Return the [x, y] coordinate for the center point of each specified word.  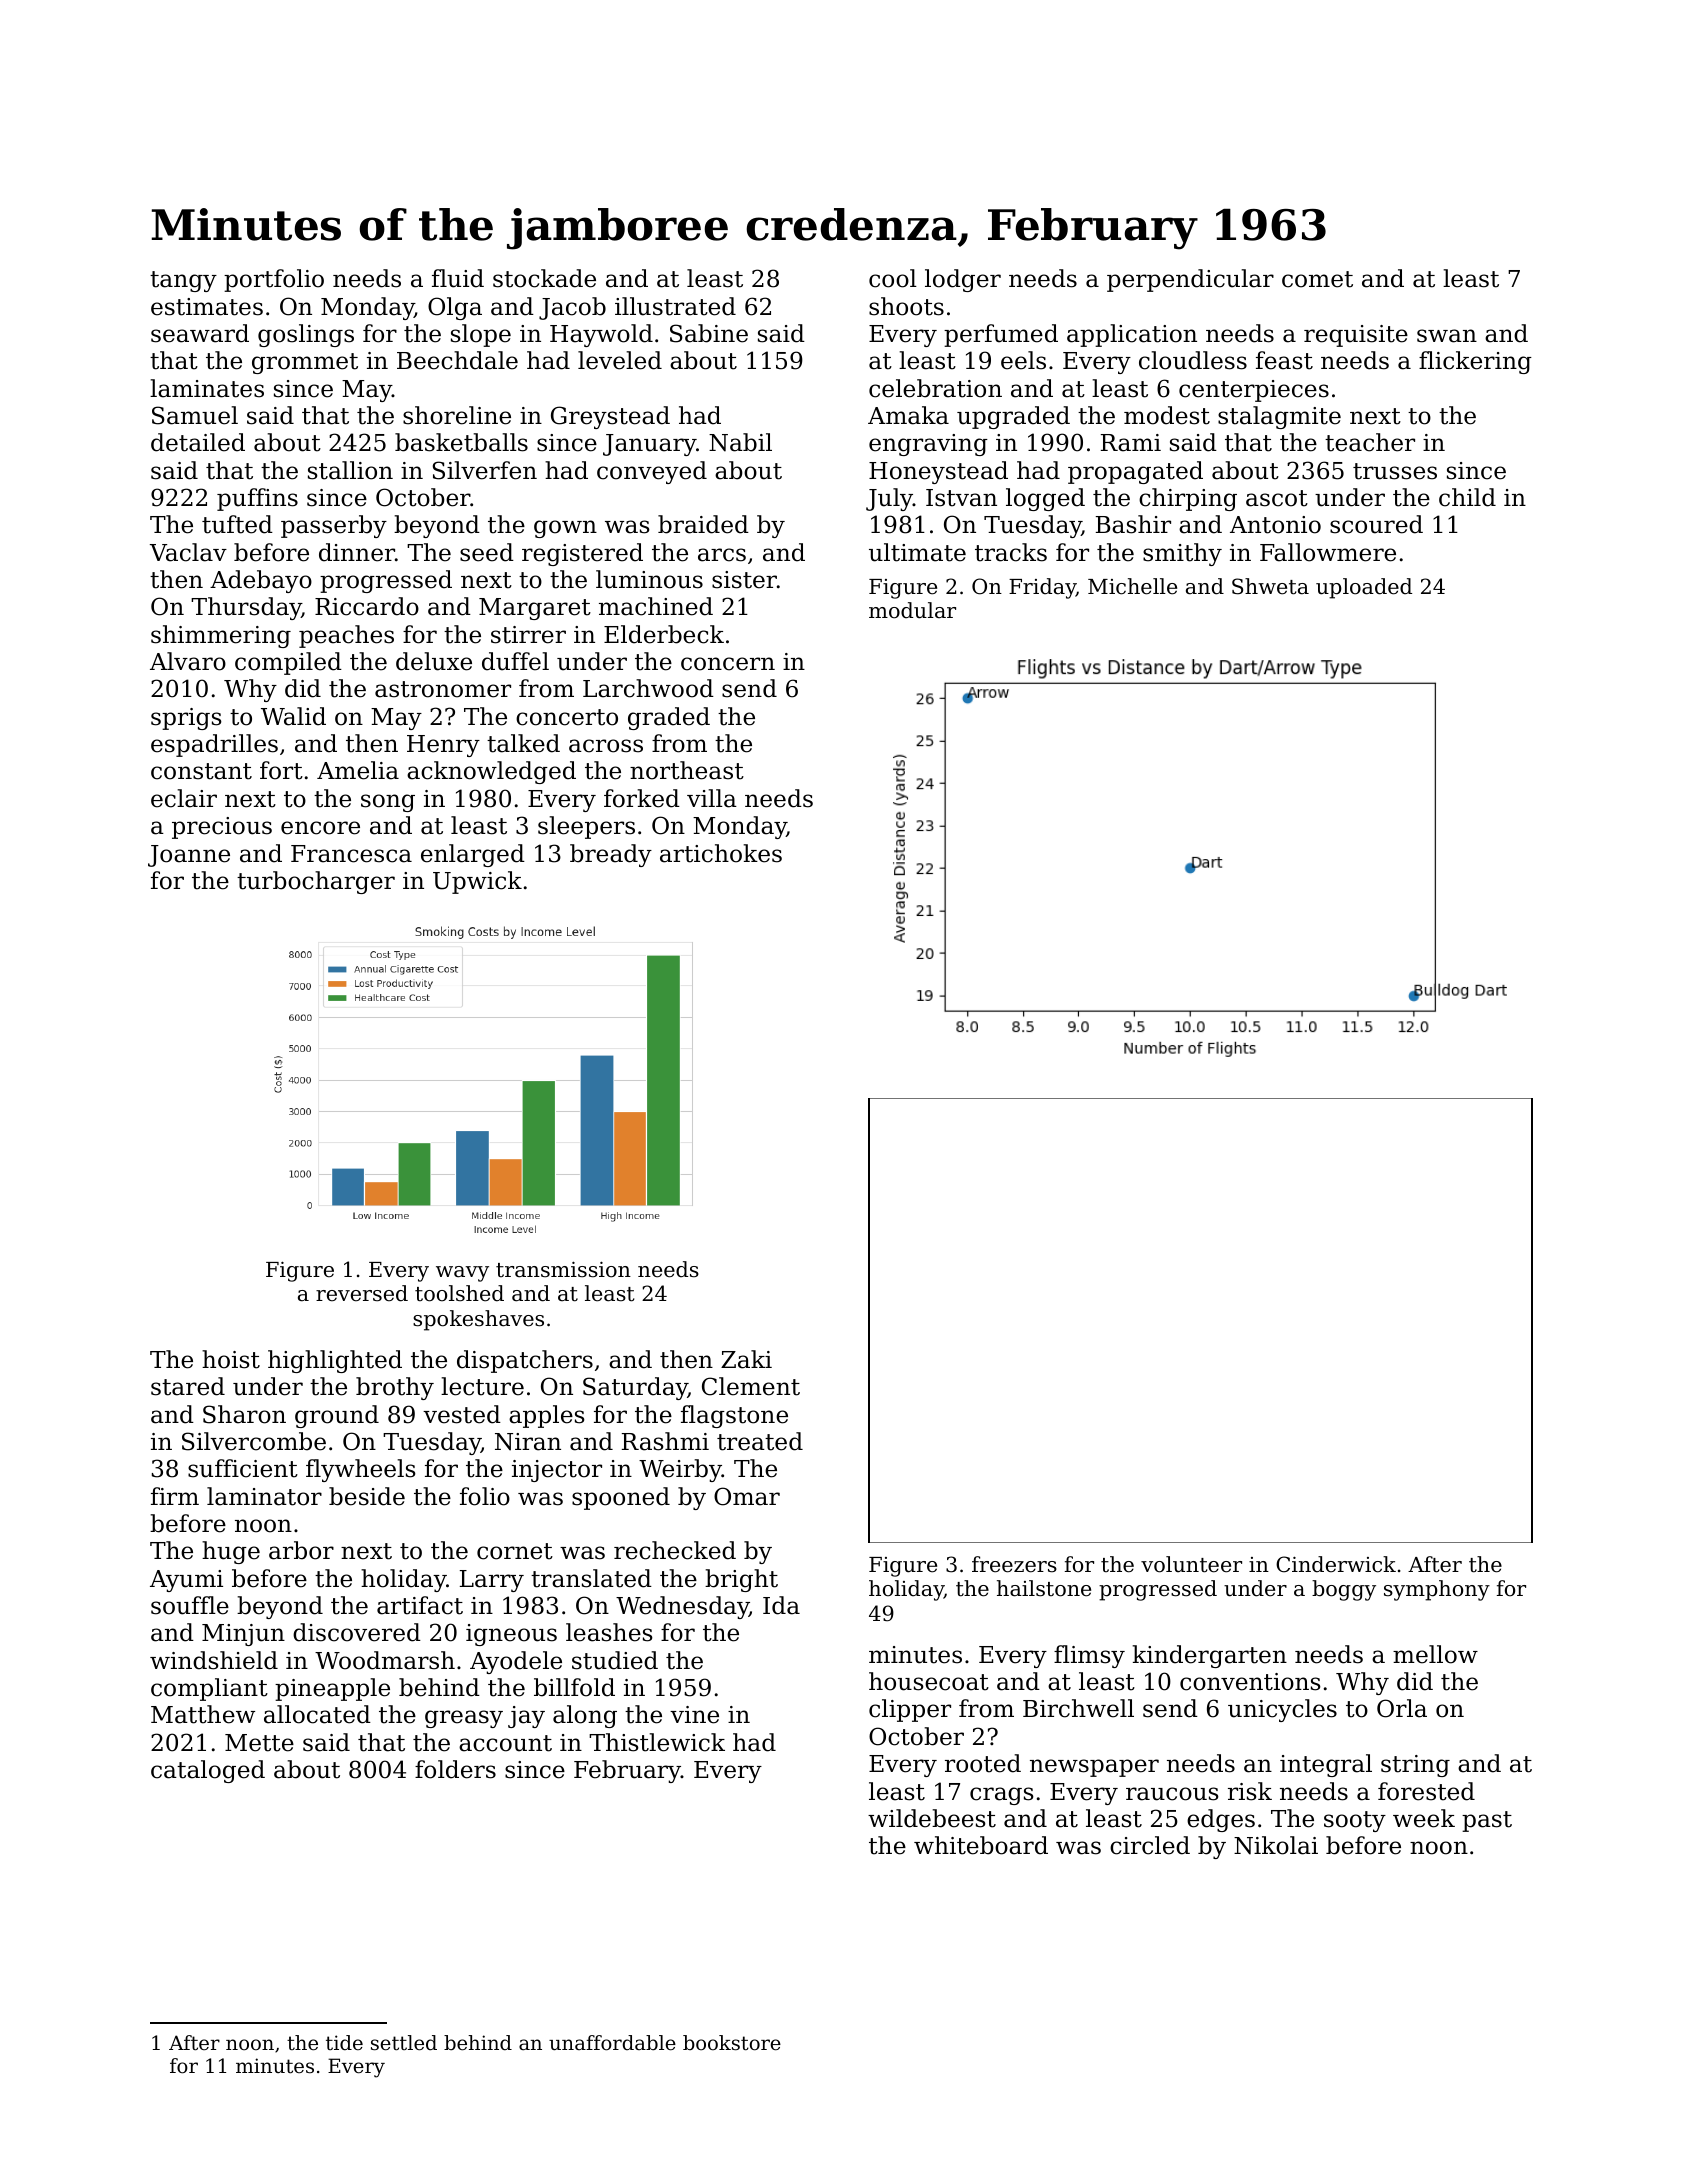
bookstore [732, 2043]
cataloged [208, 1771]
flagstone [734, 1416]
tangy [183, 281]
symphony [1437, 1590]
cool [893, 278]
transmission [563, 1269]
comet [1317, 279]
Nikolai [1276, 1845]
